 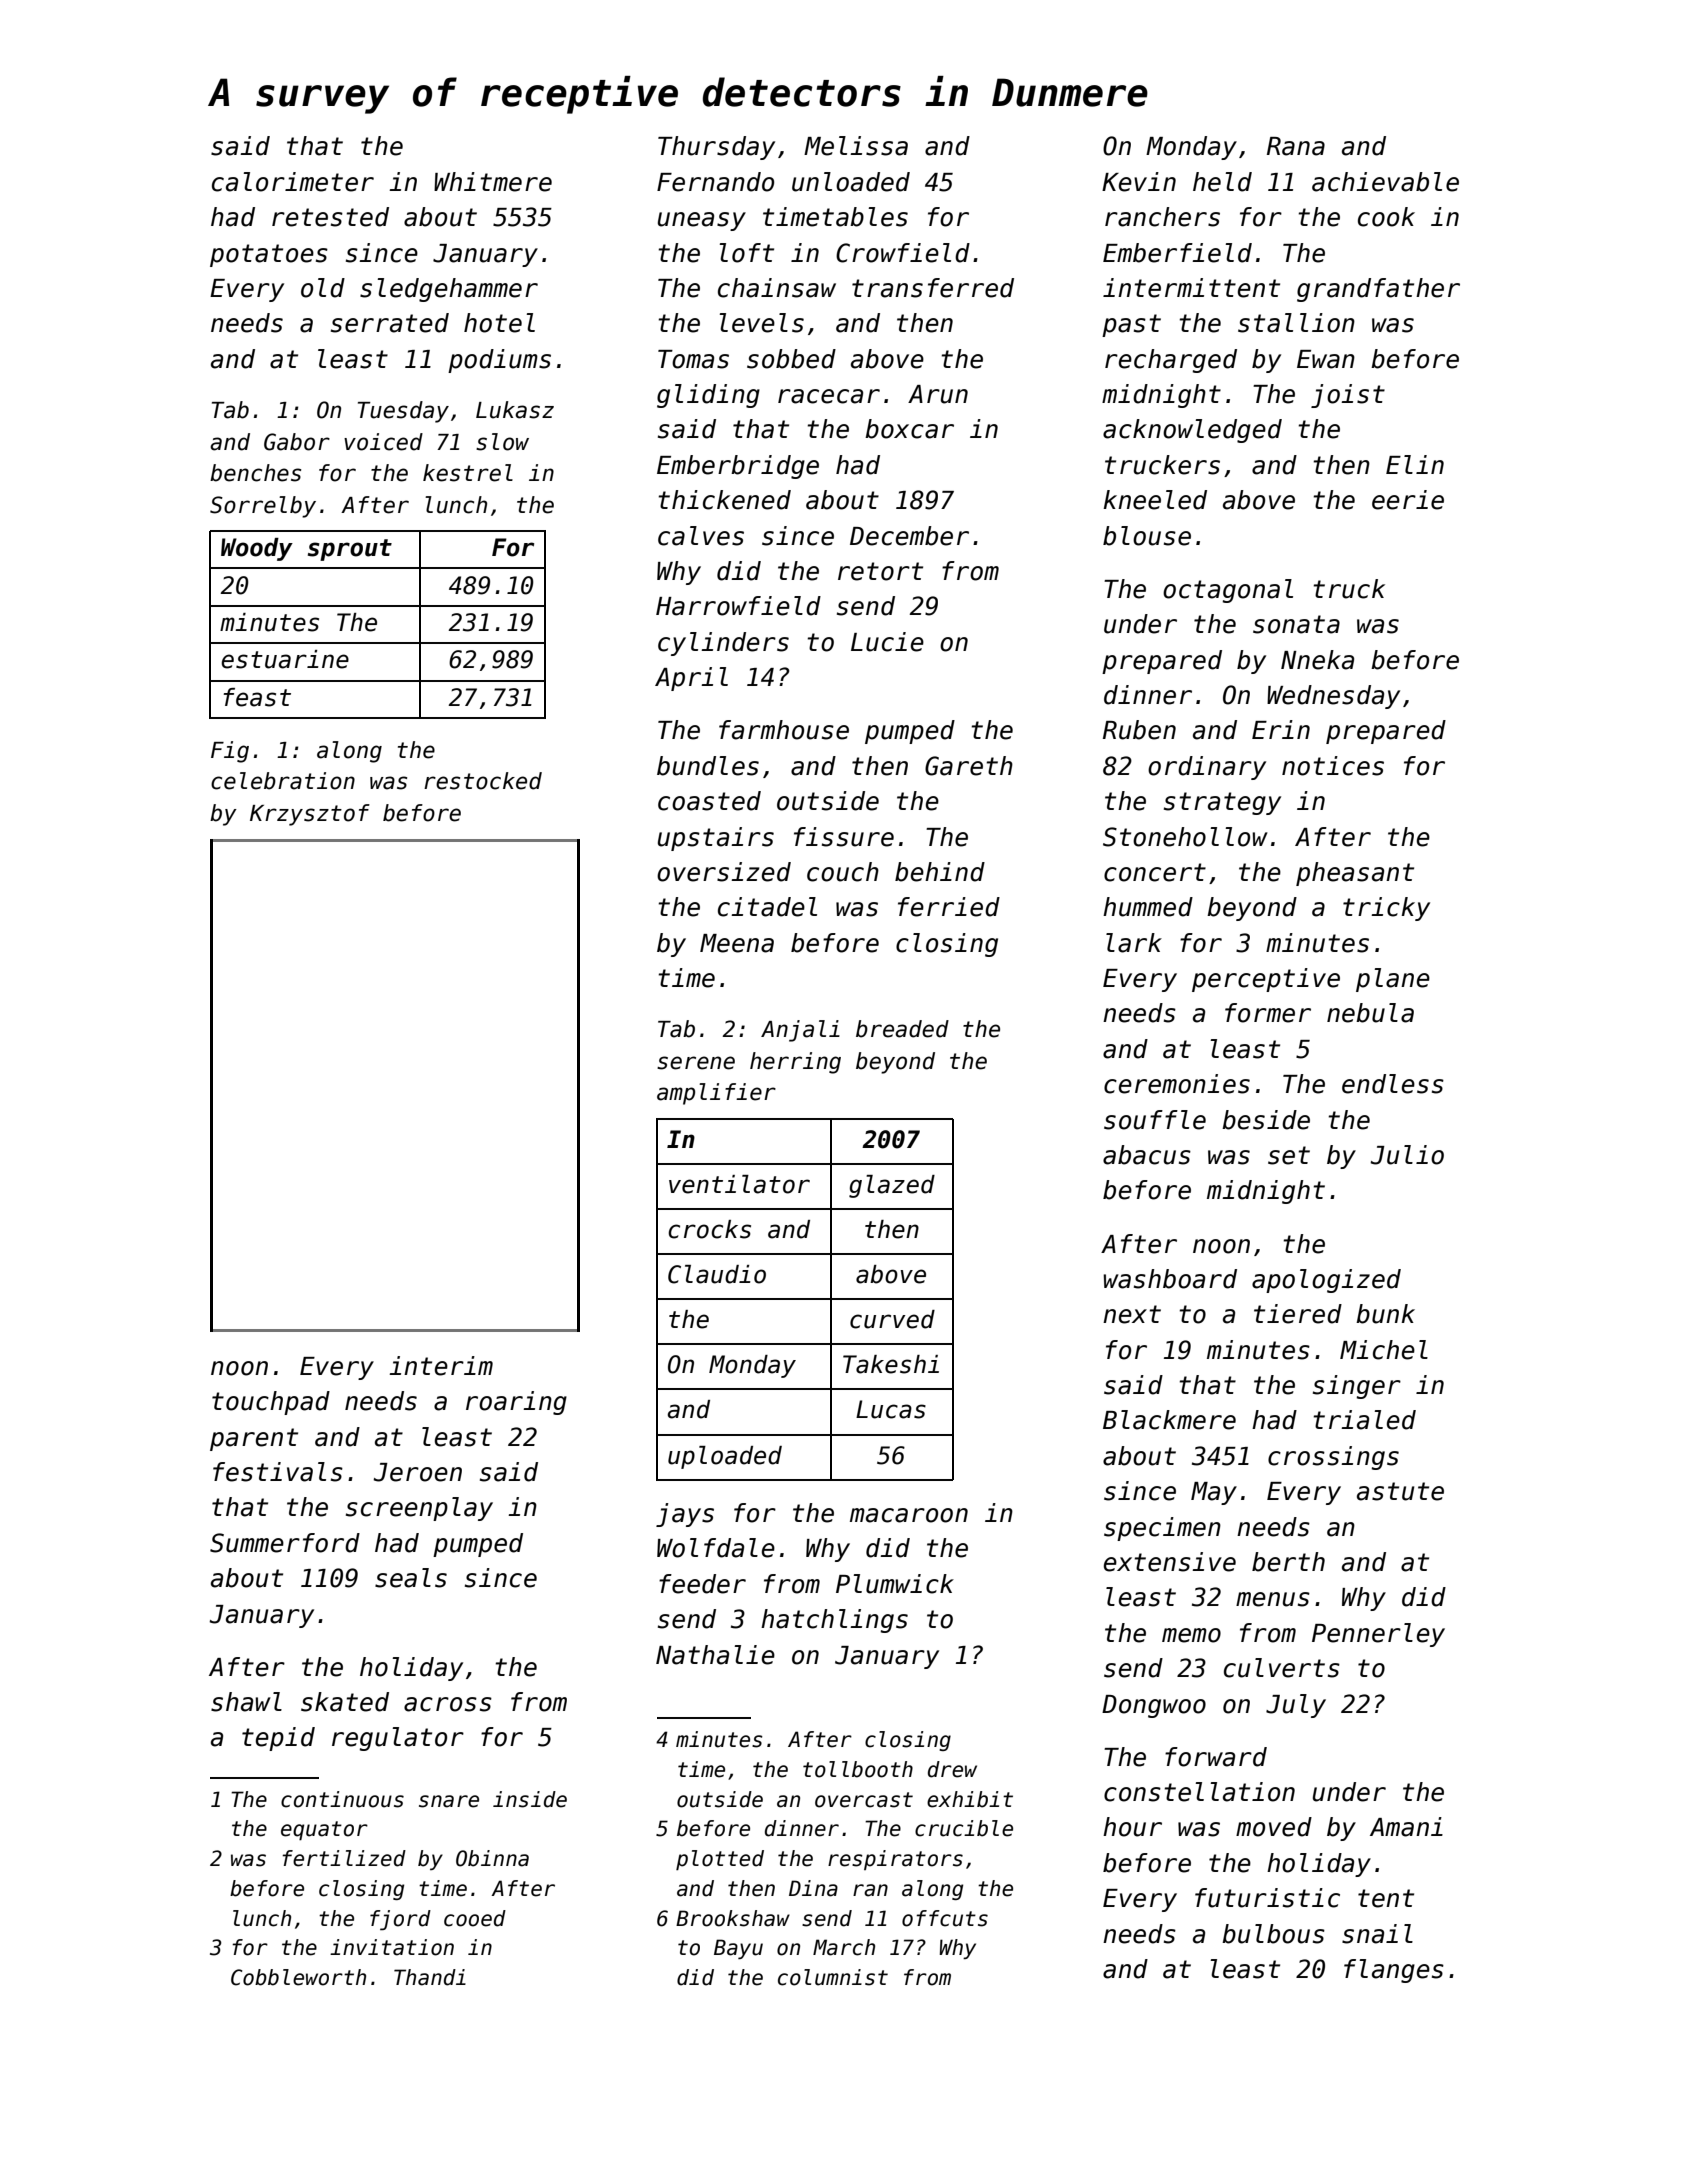 What do you see at coordinates (271, 1403) in the document?
I see `touchpad` at bounding box center [271, 1403].
